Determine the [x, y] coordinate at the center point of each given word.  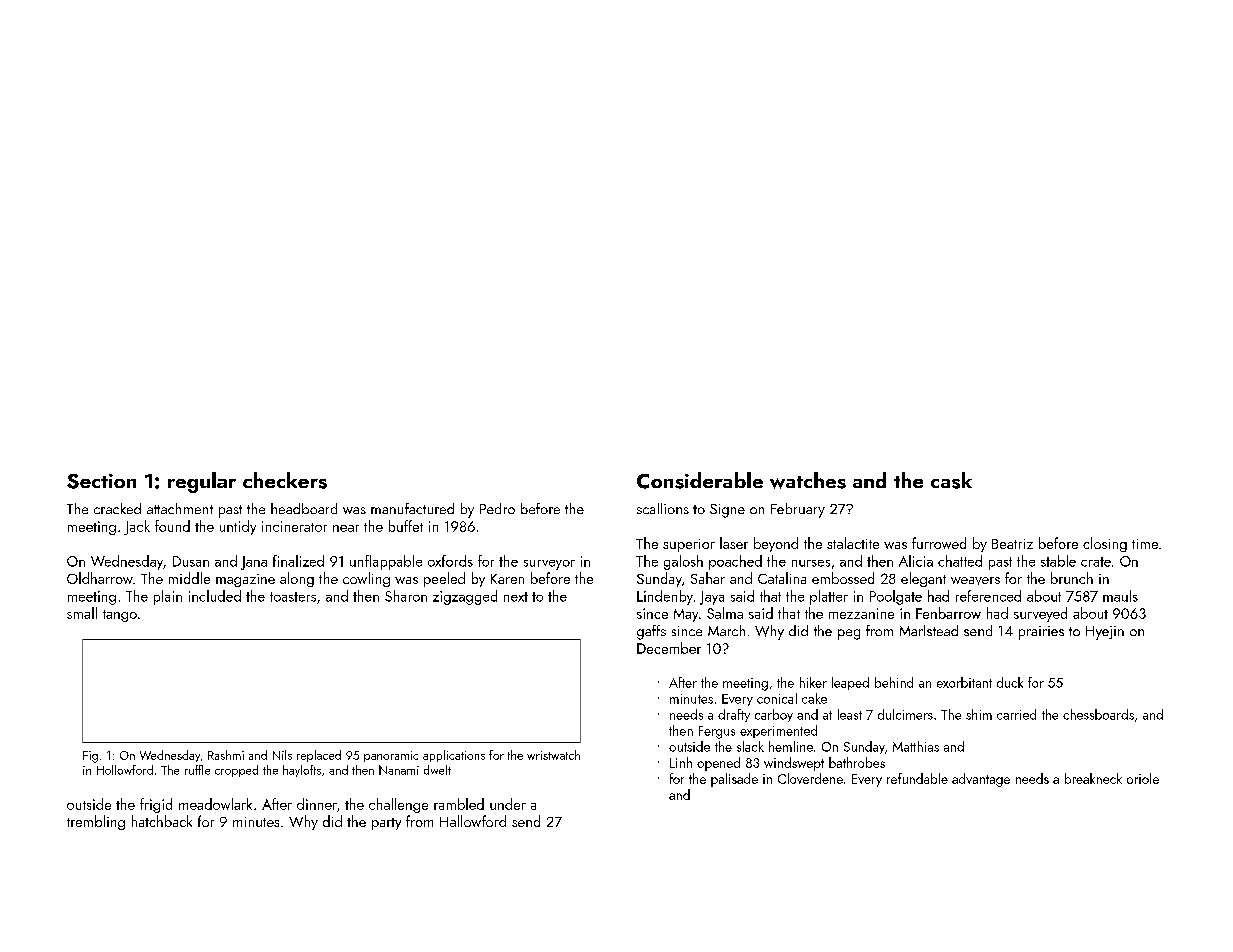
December [669, 648]
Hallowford [473, 821]
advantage [981, 780]
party [386, 824]
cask [951, 480]
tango [120, 616]
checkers [285, 480]
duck [1010, 682]
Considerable [700, 480]
